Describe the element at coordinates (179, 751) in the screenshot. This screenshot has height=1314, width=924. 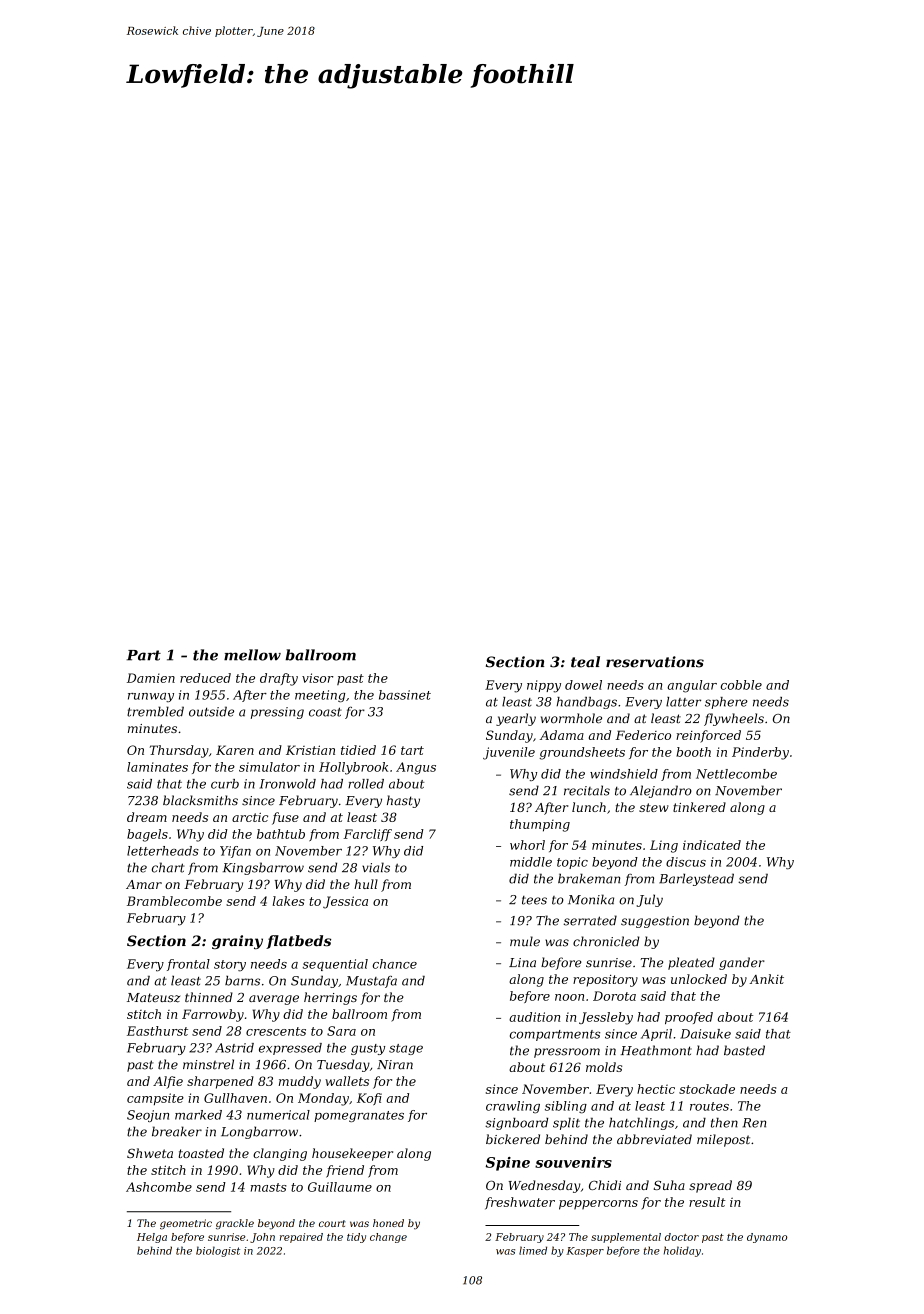
I see `Thursday` at that location.
